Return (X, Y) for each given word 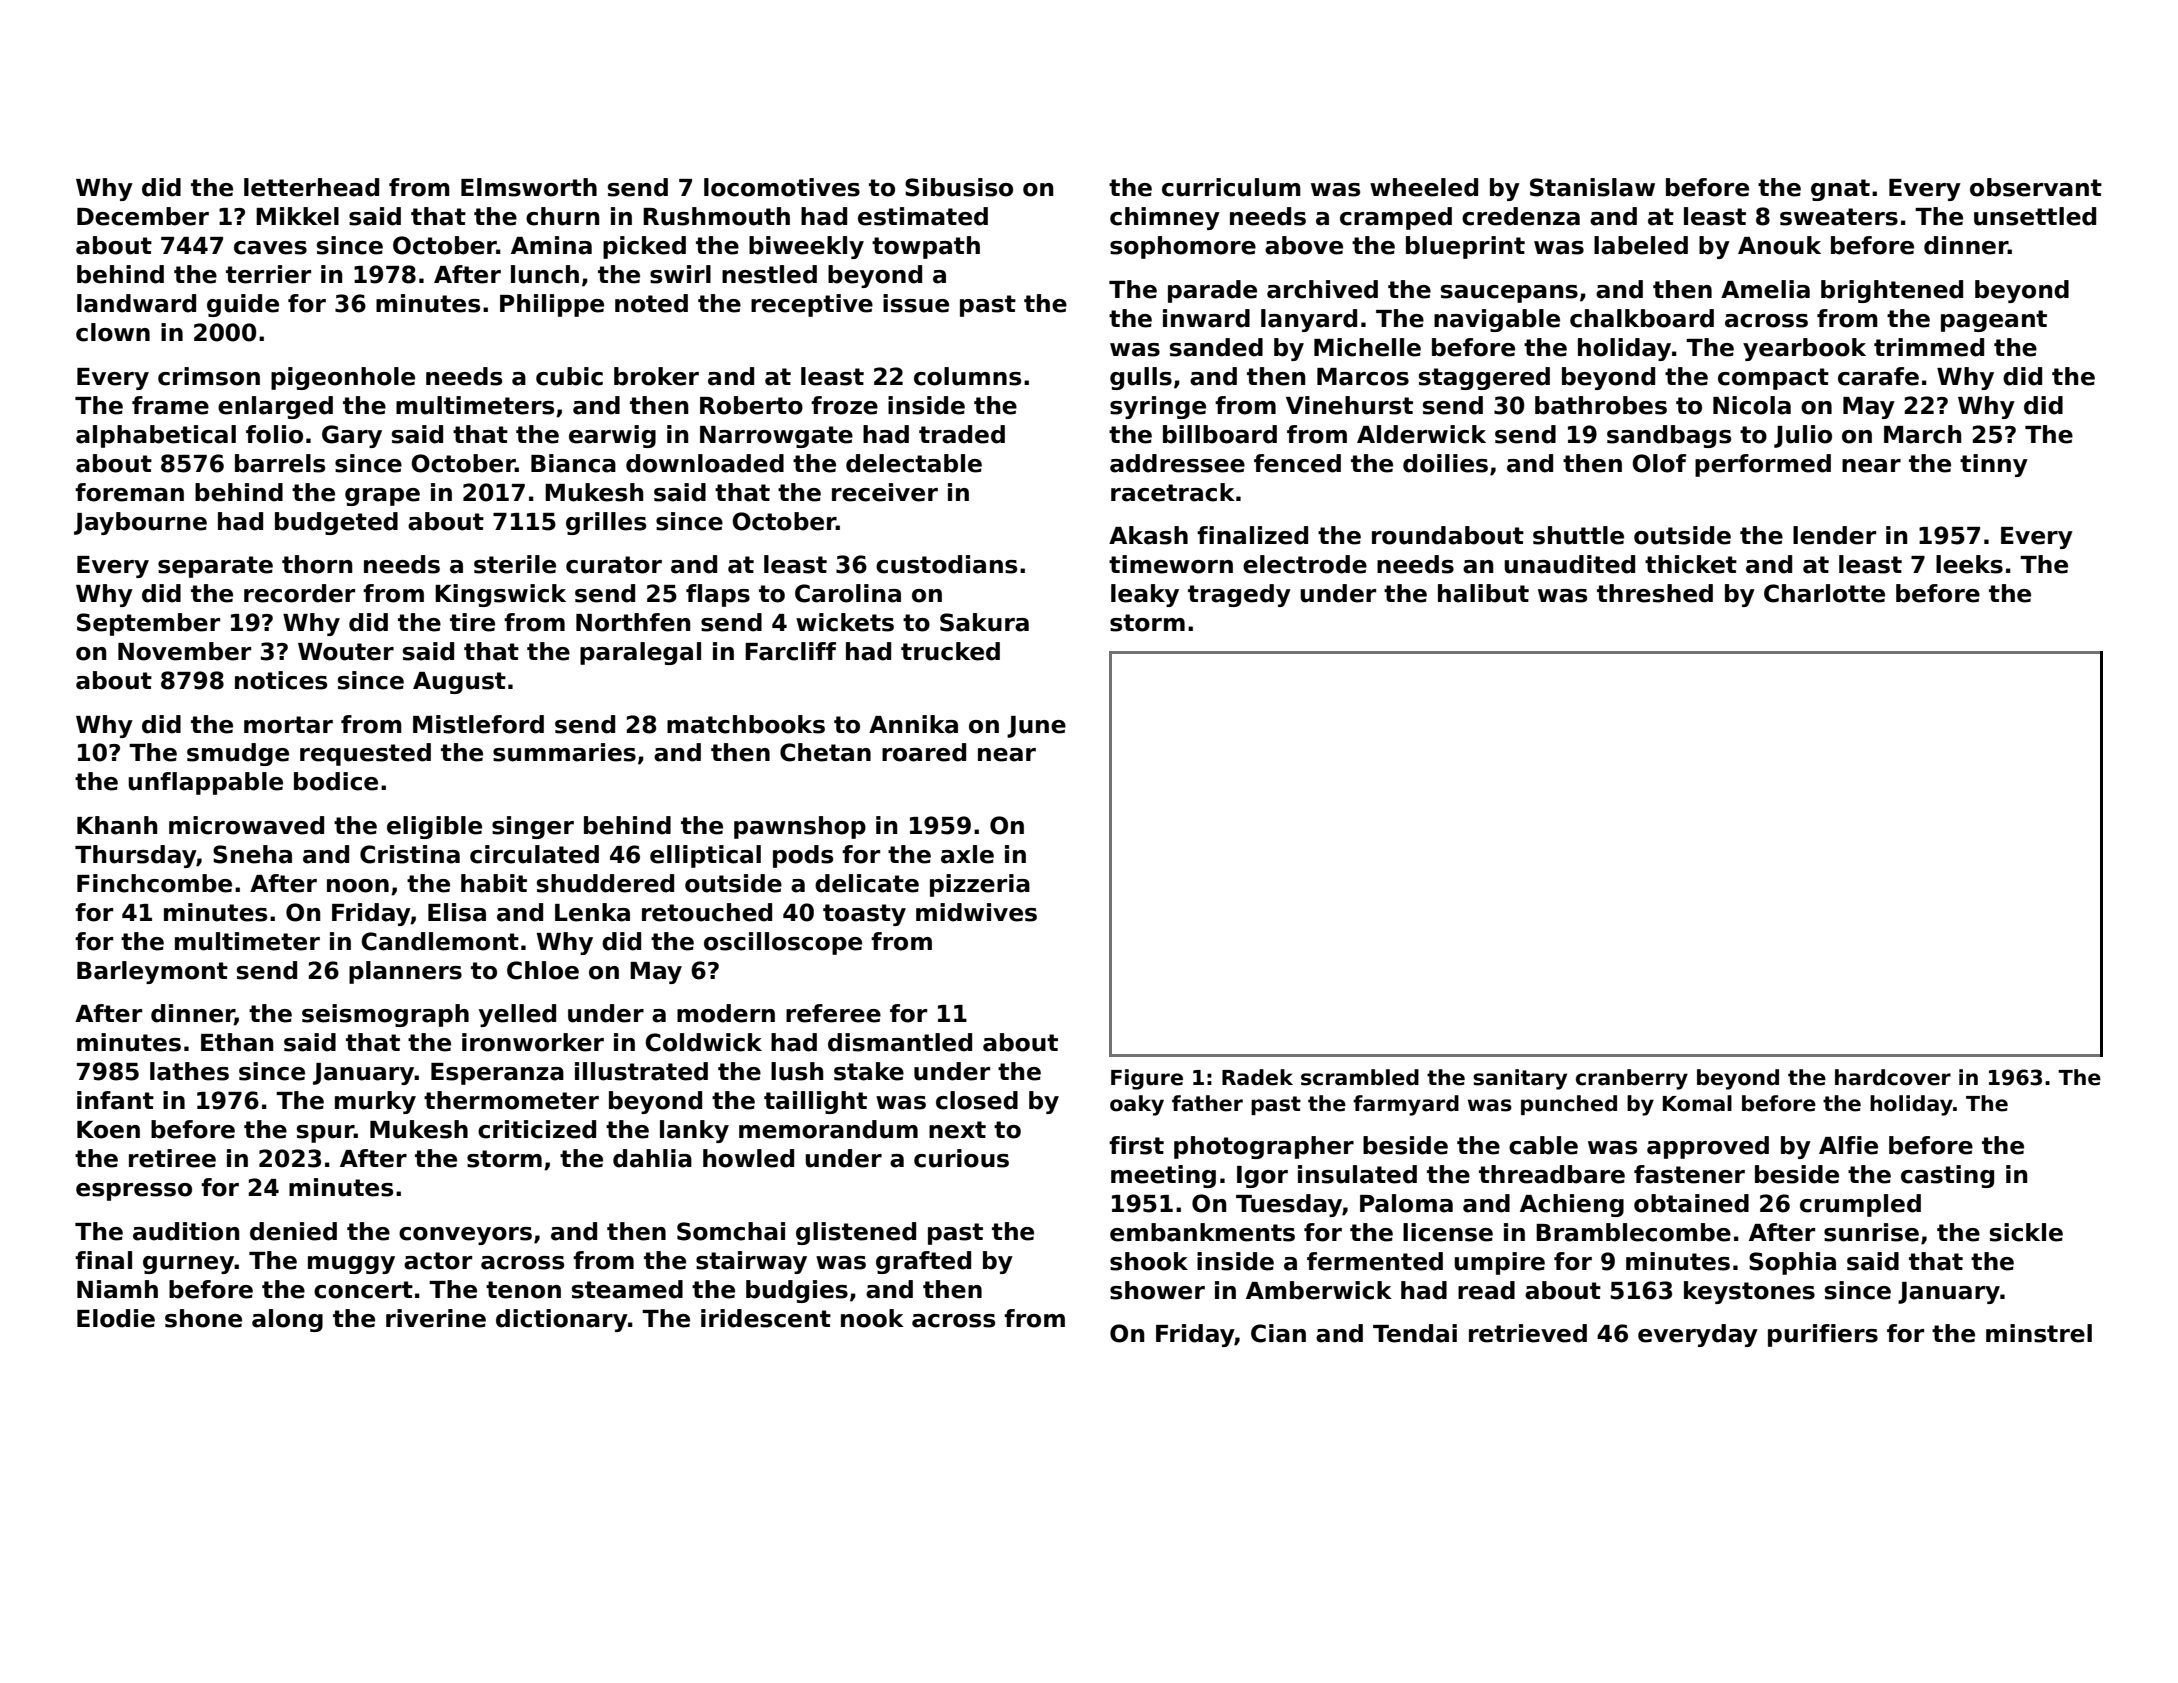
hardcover (1893, 1077)
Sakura (984, 622)
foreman (129, 492)
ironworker (533, 1042)
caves (270, 248)
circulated (534, 854)
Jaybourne (140, 523)
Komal (1697, 1103)
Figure (1147, 1079)
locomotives (782, 187)
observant (2036, 187)
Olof (1659, 463)
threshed (1655, 593)
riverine (436, 1318)
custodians (946, 564)
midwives (976, 912)
